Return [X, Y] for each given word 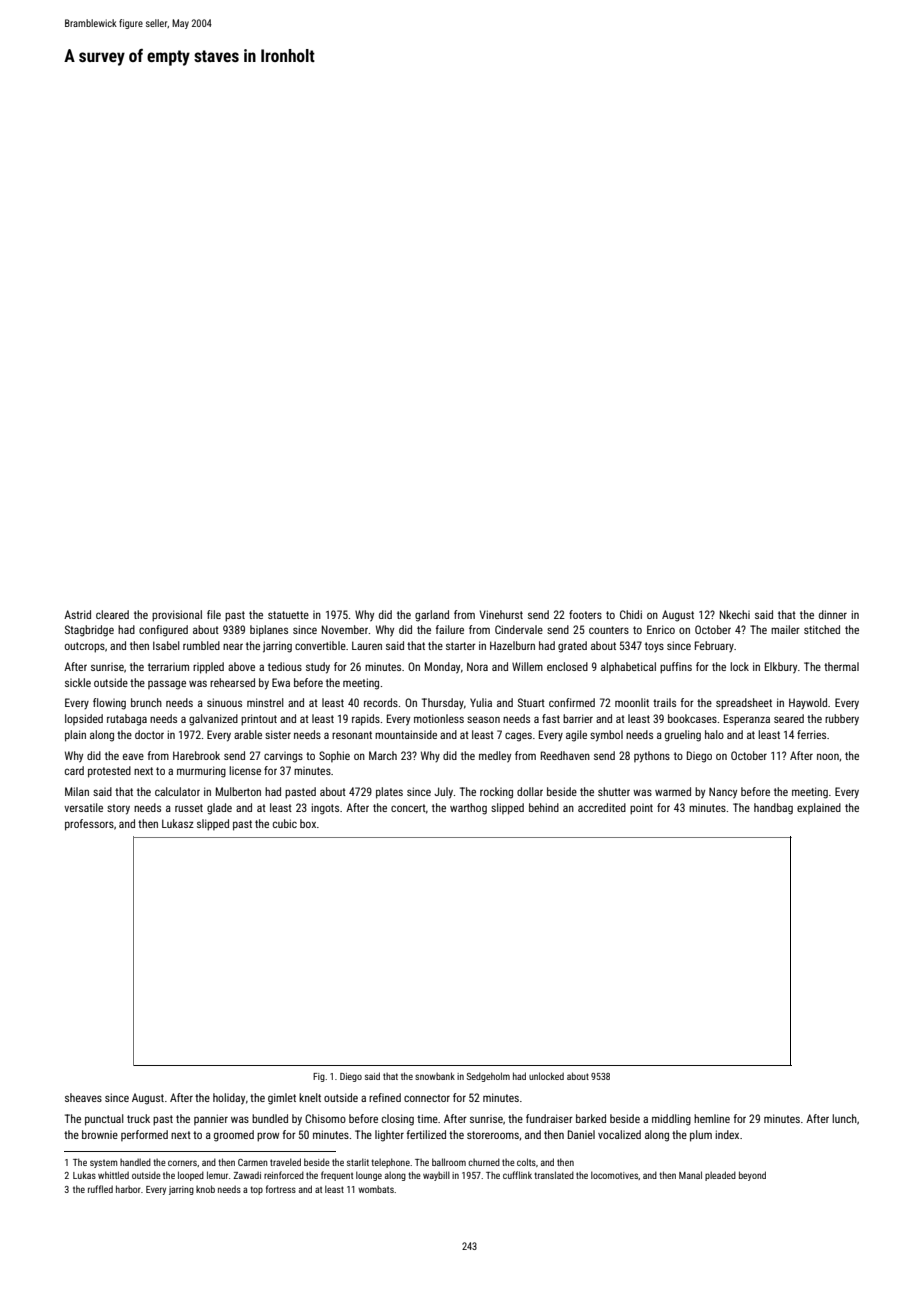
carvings [283, 757]
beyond [752, 1176]
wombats [376, 1189]
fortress [281, 1189]
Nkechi [735, 614]
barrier [578, 718]
